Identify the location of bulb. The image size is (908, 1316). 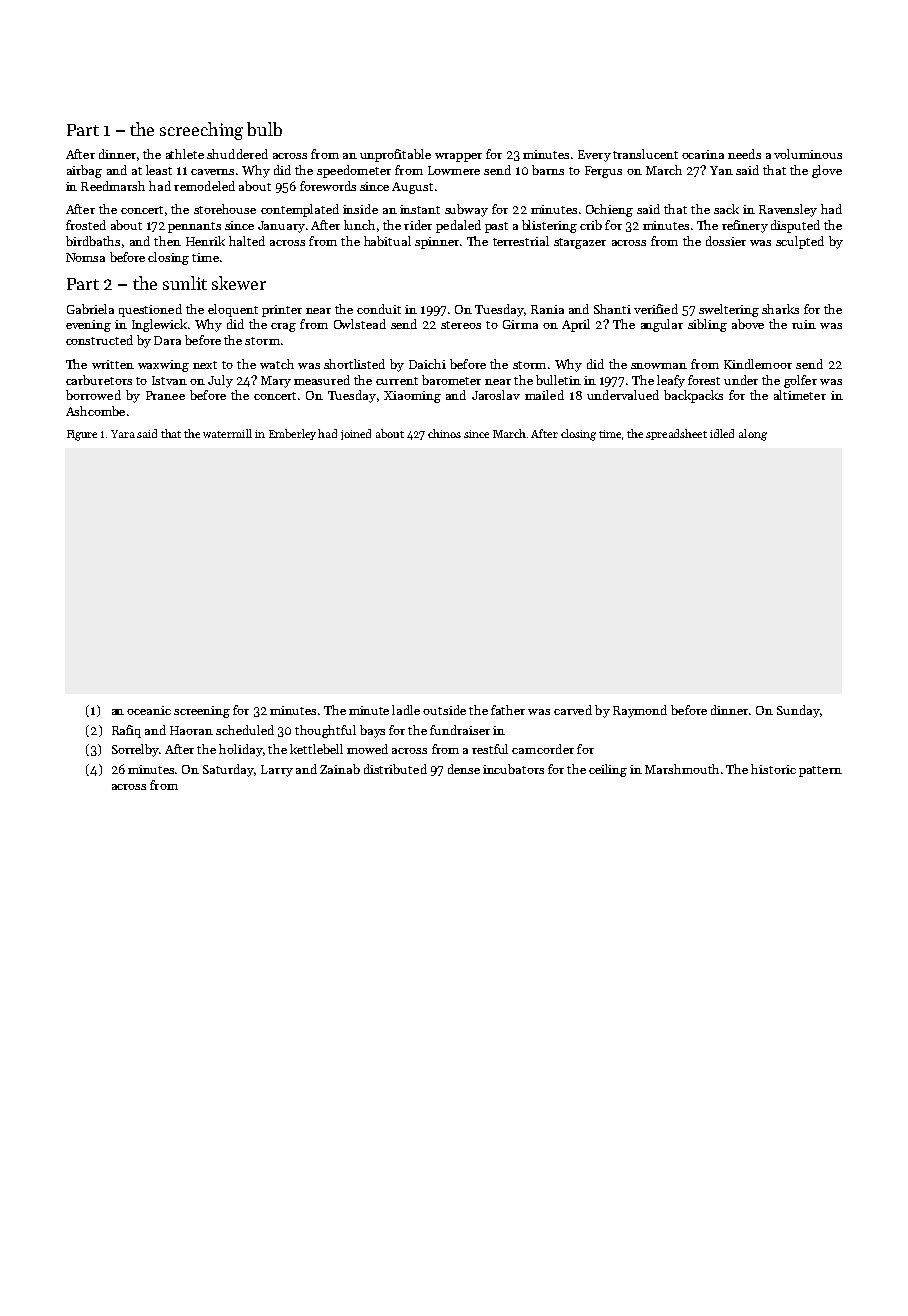
(264, 129).
